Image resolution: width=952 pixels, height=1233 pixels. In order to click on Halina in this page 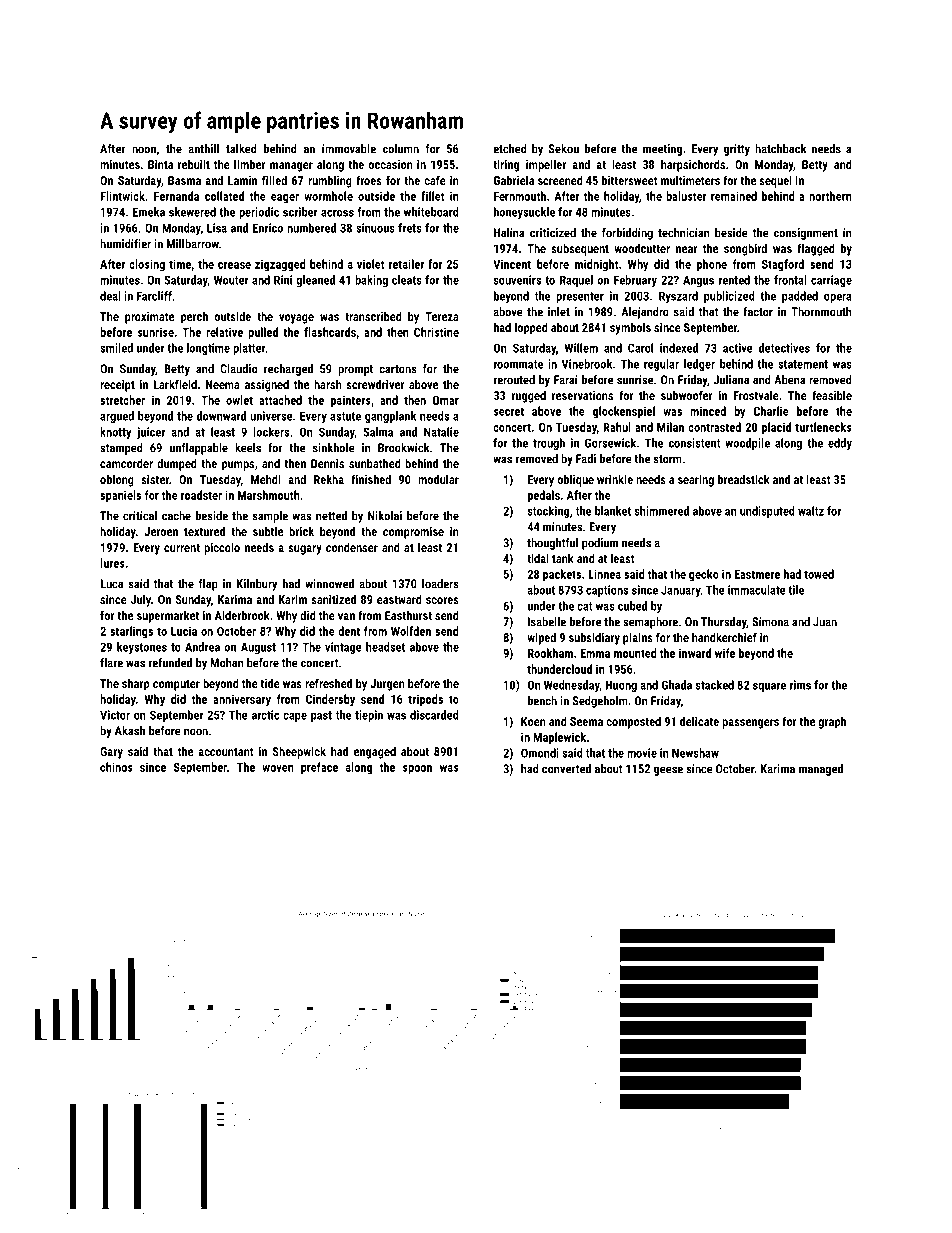, I will do `click(509, 233)`.
